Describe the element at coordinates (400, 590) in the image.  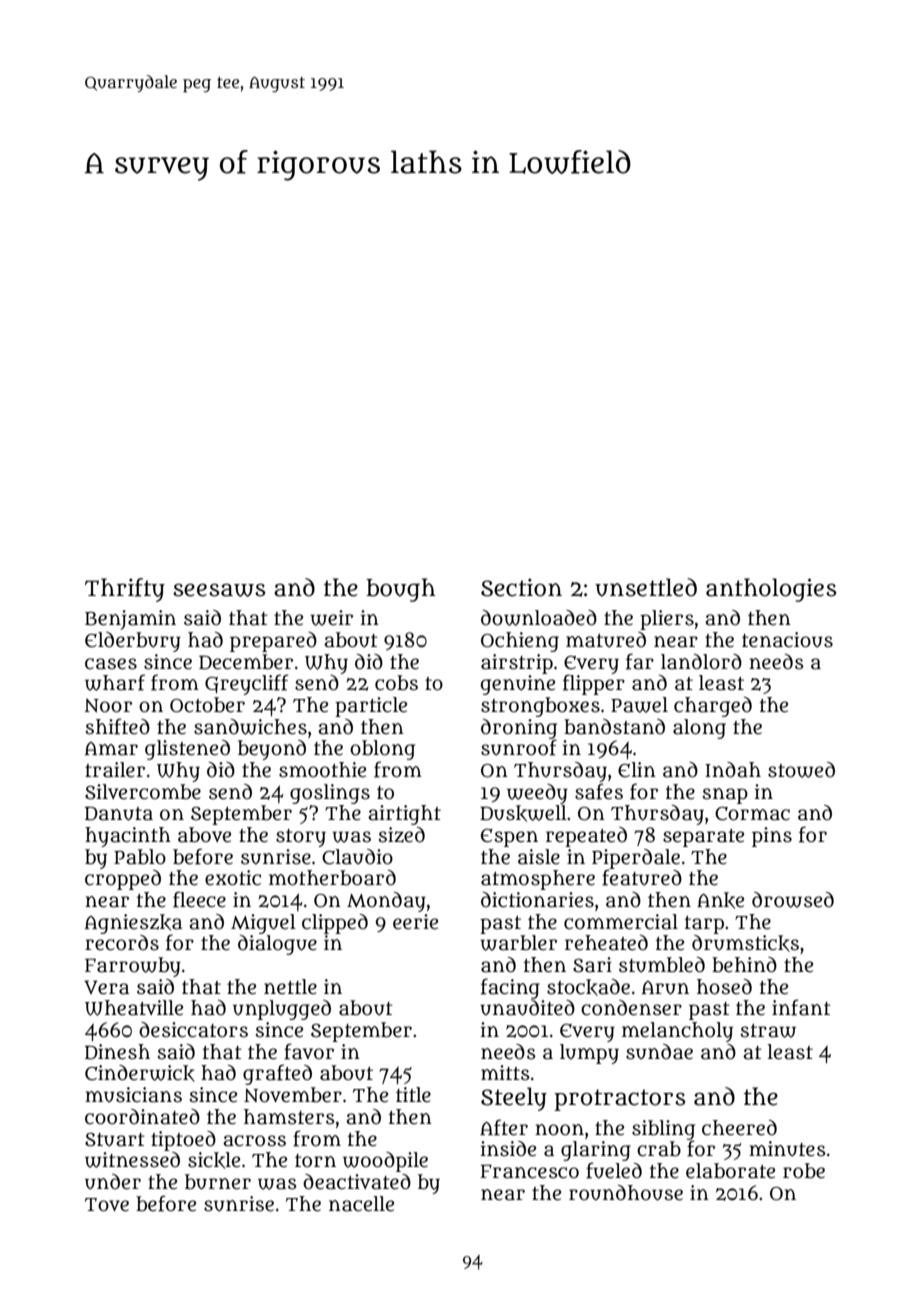
I see `bough` at that location.
